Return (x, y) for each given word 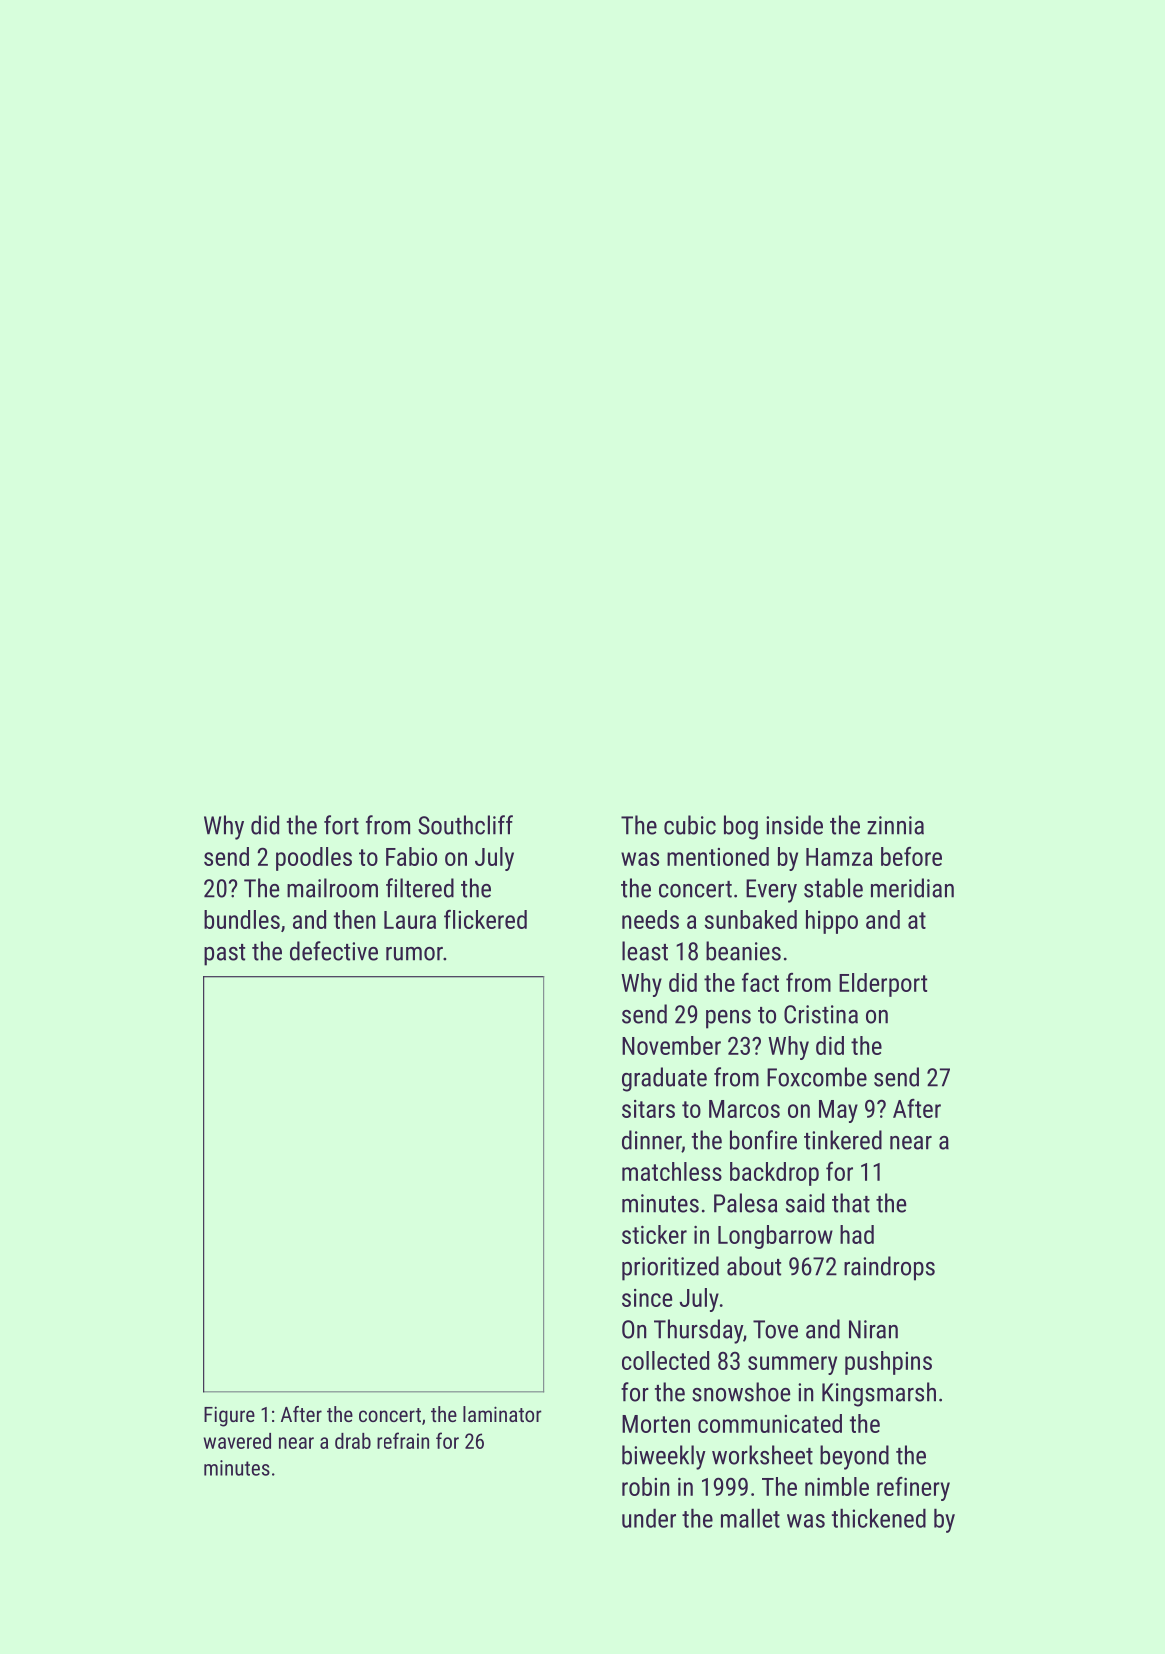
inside (794, 825)
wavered (237, 1441)
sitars (648, 1109)
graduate (664, 1079)
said (805, 1203)
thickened (879, 1518)
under (649, 1518)
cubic (690, 825)
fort (341, 825)
